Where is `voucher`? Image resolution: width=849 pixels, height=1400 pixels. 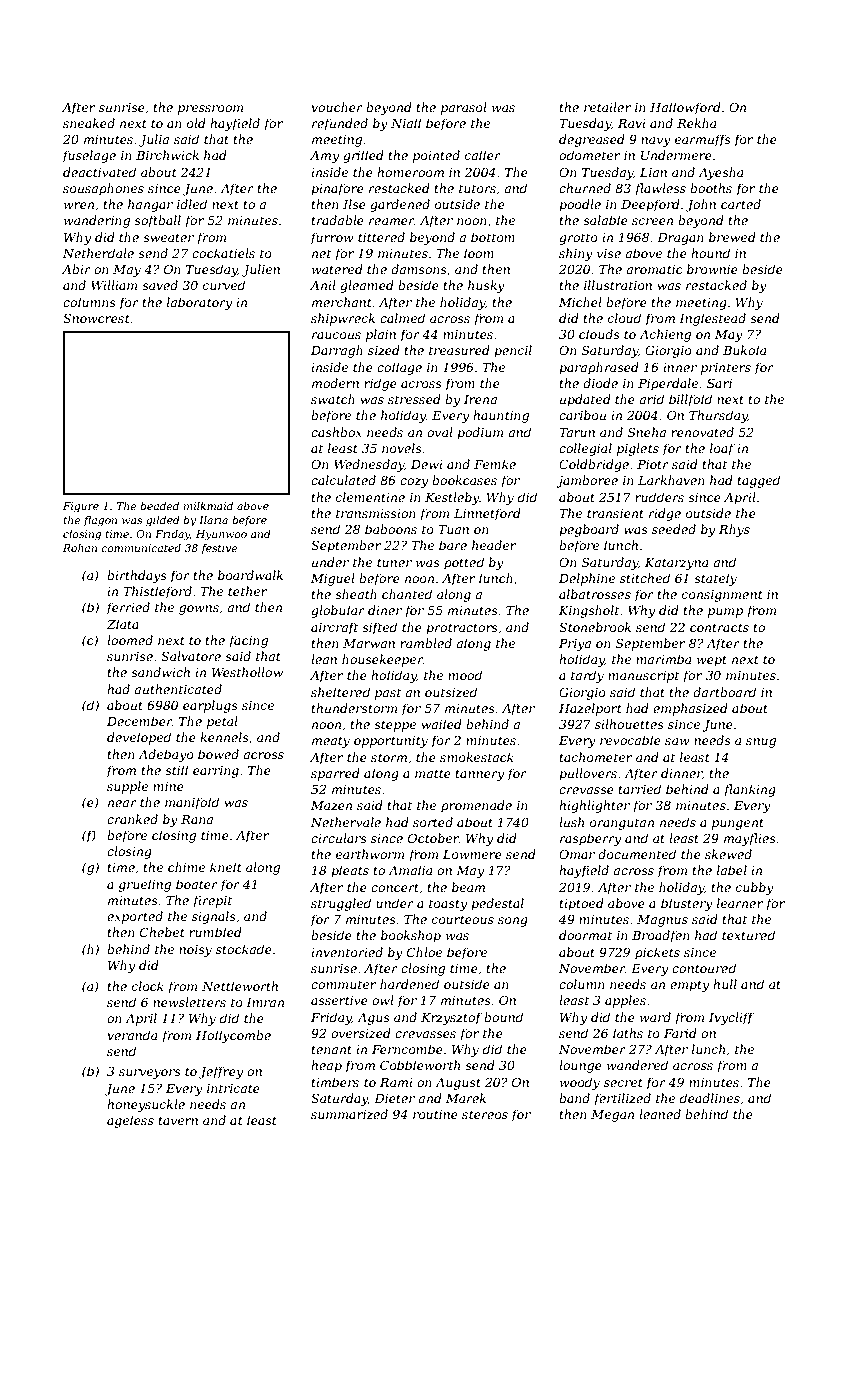
voucher is located at coordinates (337, 107).
